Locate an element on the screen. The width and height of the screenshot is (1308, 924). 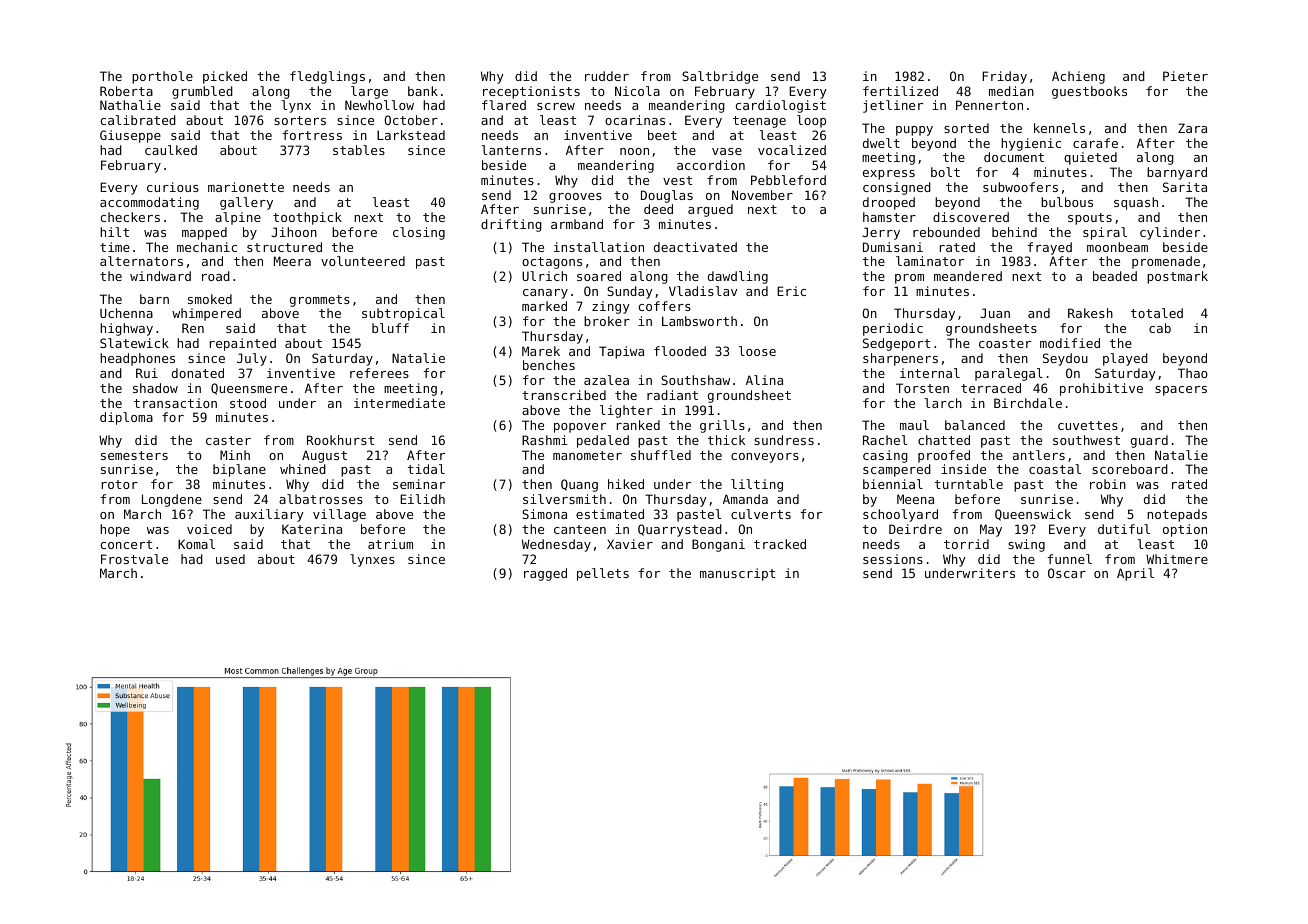
frayed is located at coordinates (1049, 248).
